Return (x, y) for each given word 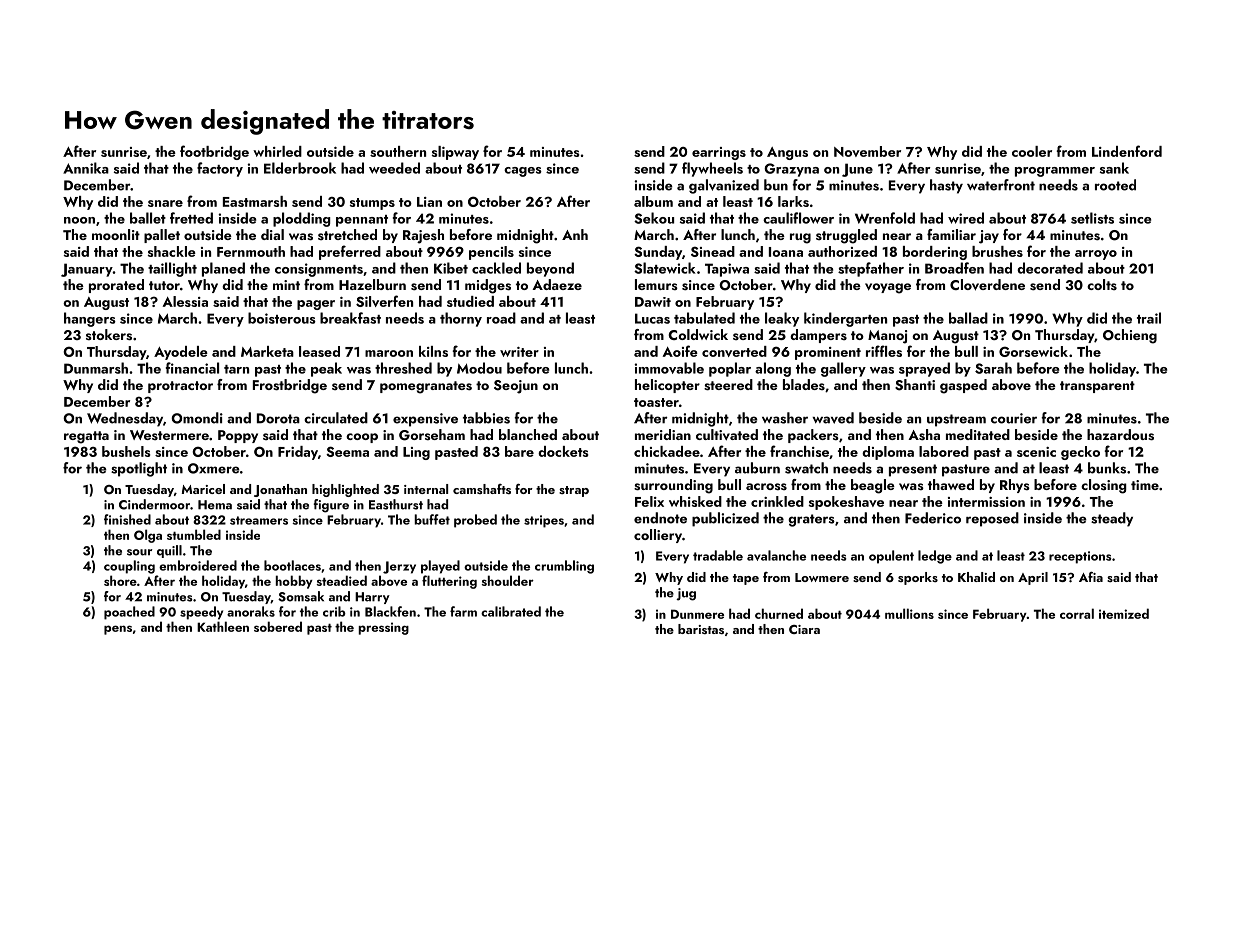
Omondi (197, 418)
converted (734, 351)
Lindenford (1127, 151)
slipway (455, 153)
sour (139, 552)
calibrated (511, 611)
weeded (394, 168)
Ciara (804, 629)
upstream (956, 420)
